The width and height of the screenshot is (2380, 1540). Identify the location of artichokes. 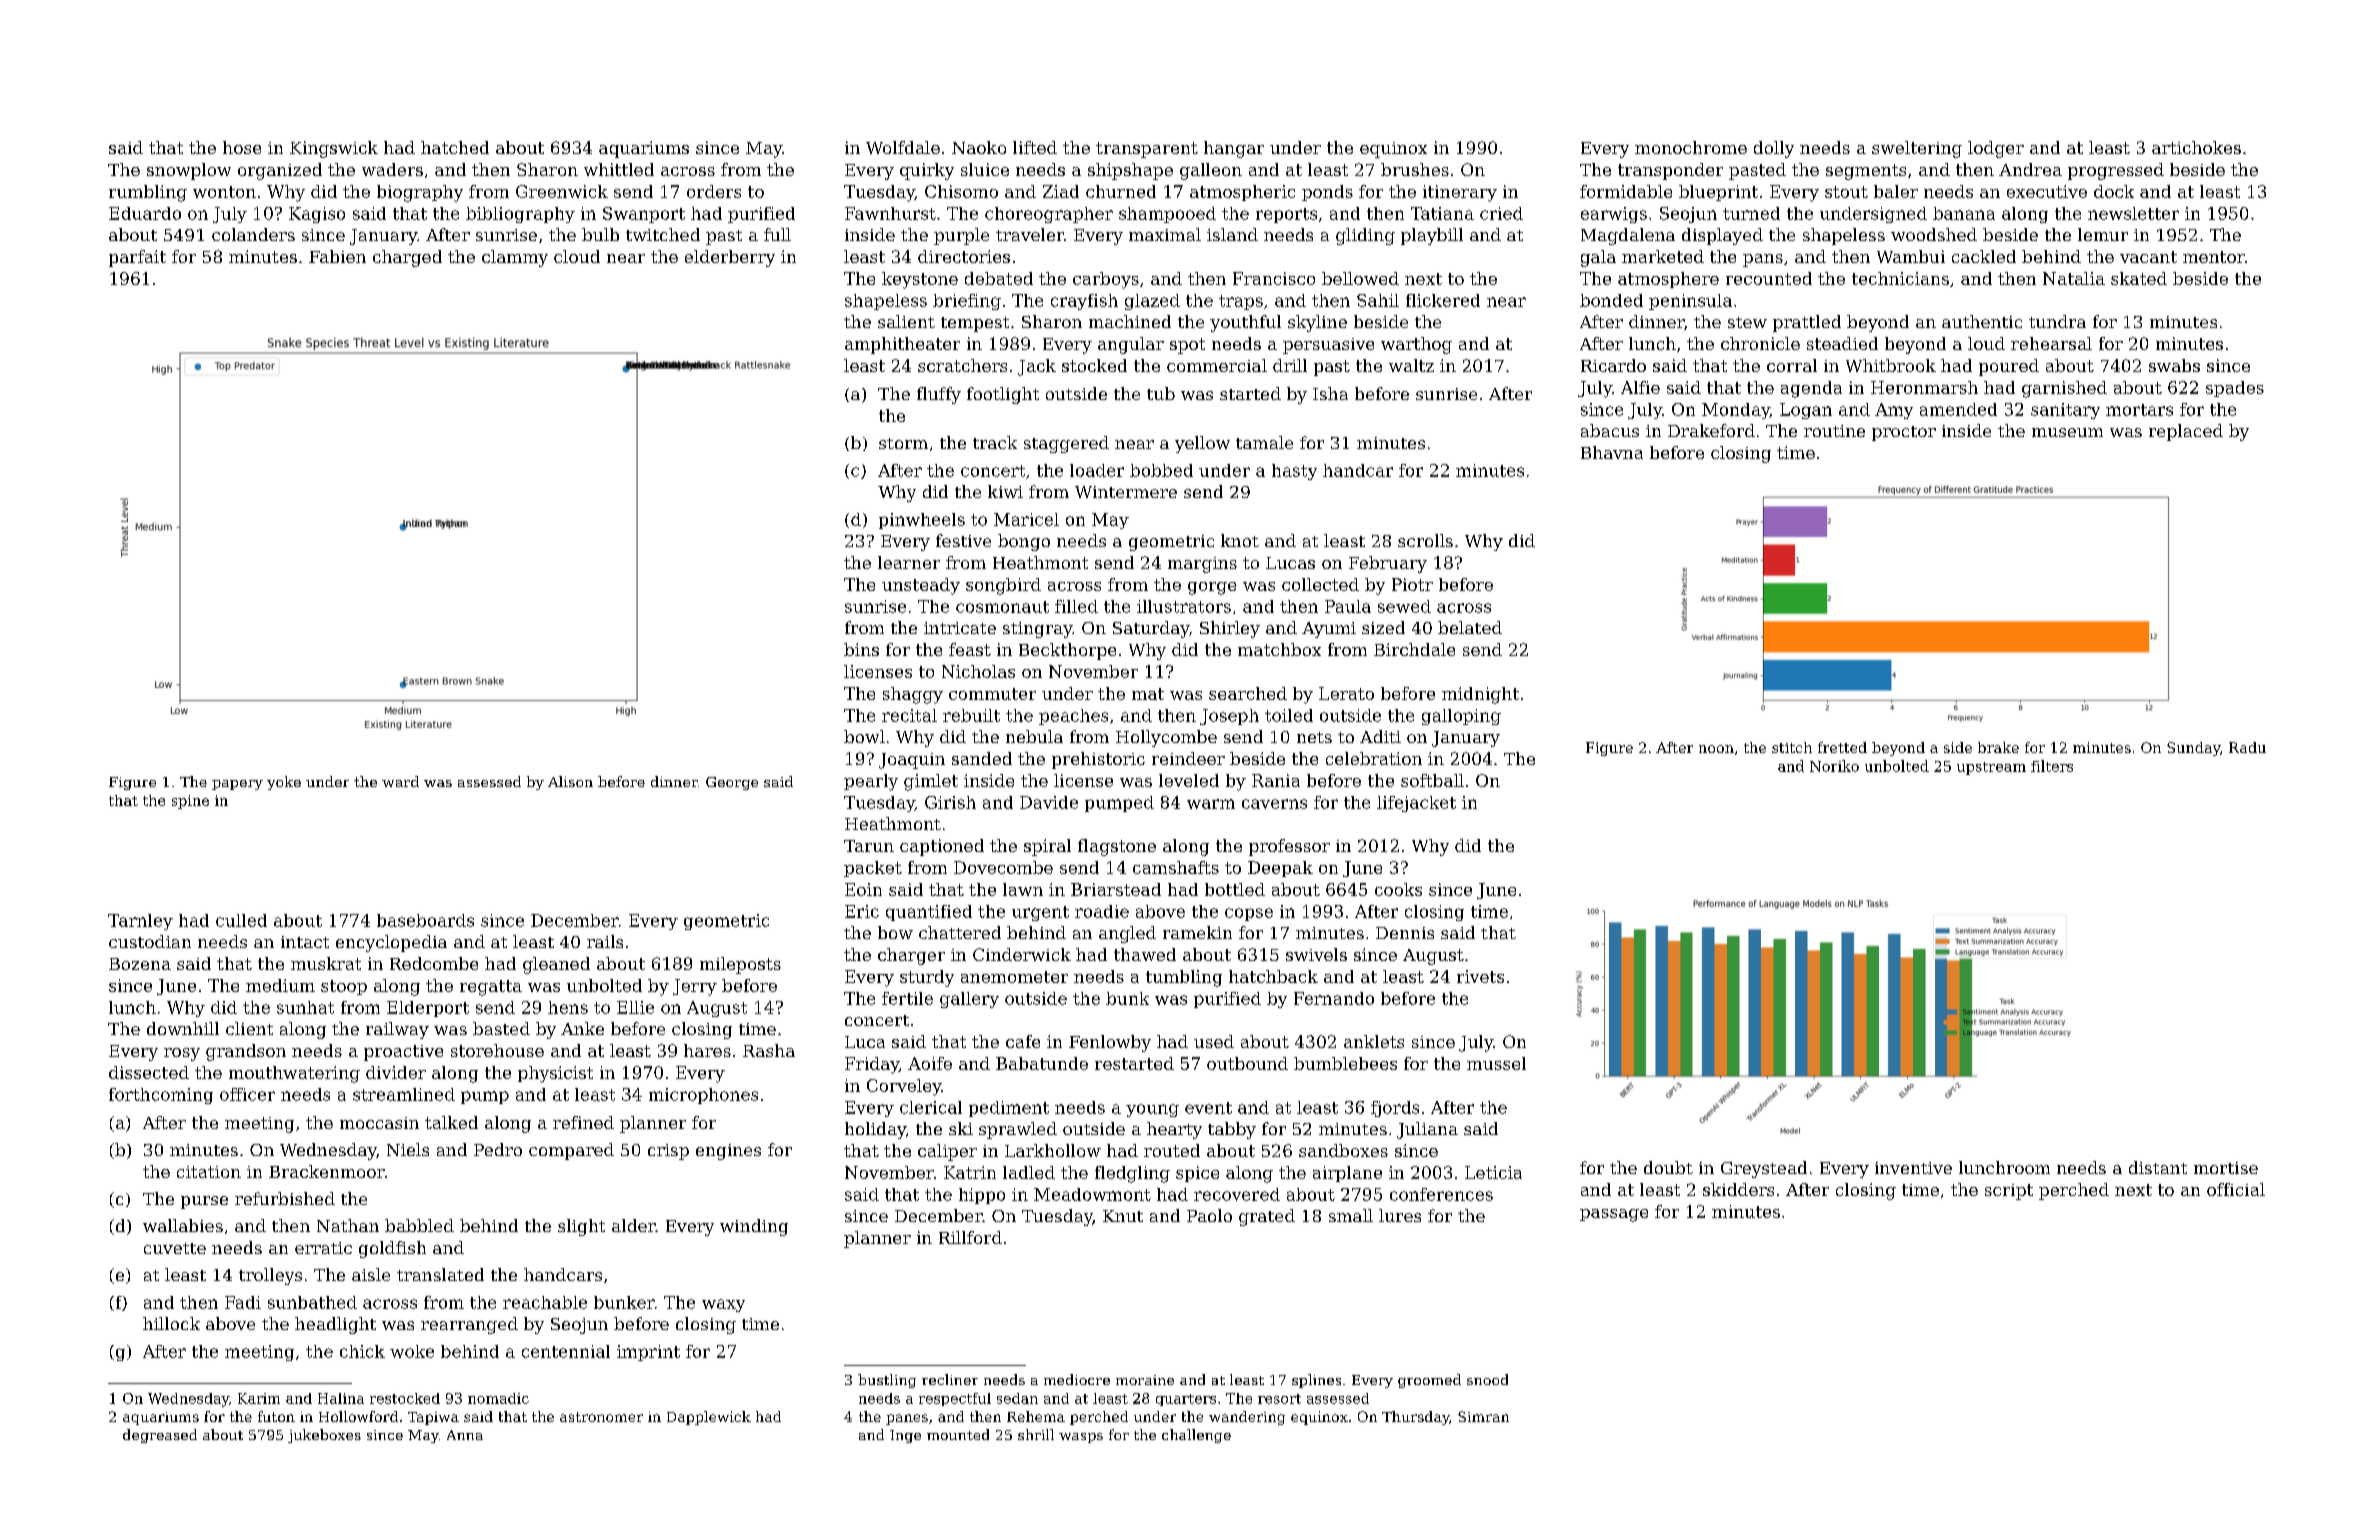
(2196, 147).
